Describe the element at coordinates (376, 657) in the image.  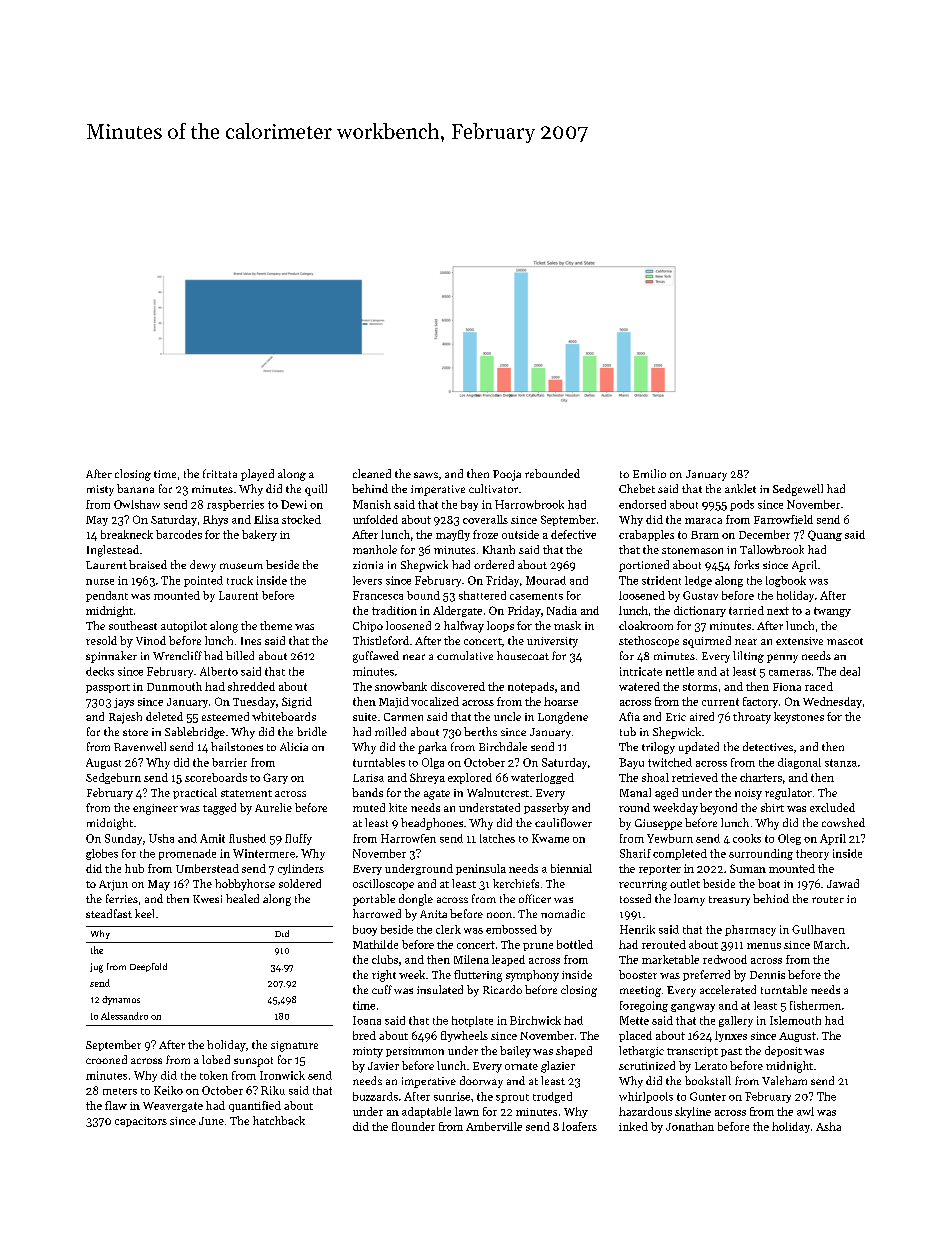
I see `guffawed` at that location.
